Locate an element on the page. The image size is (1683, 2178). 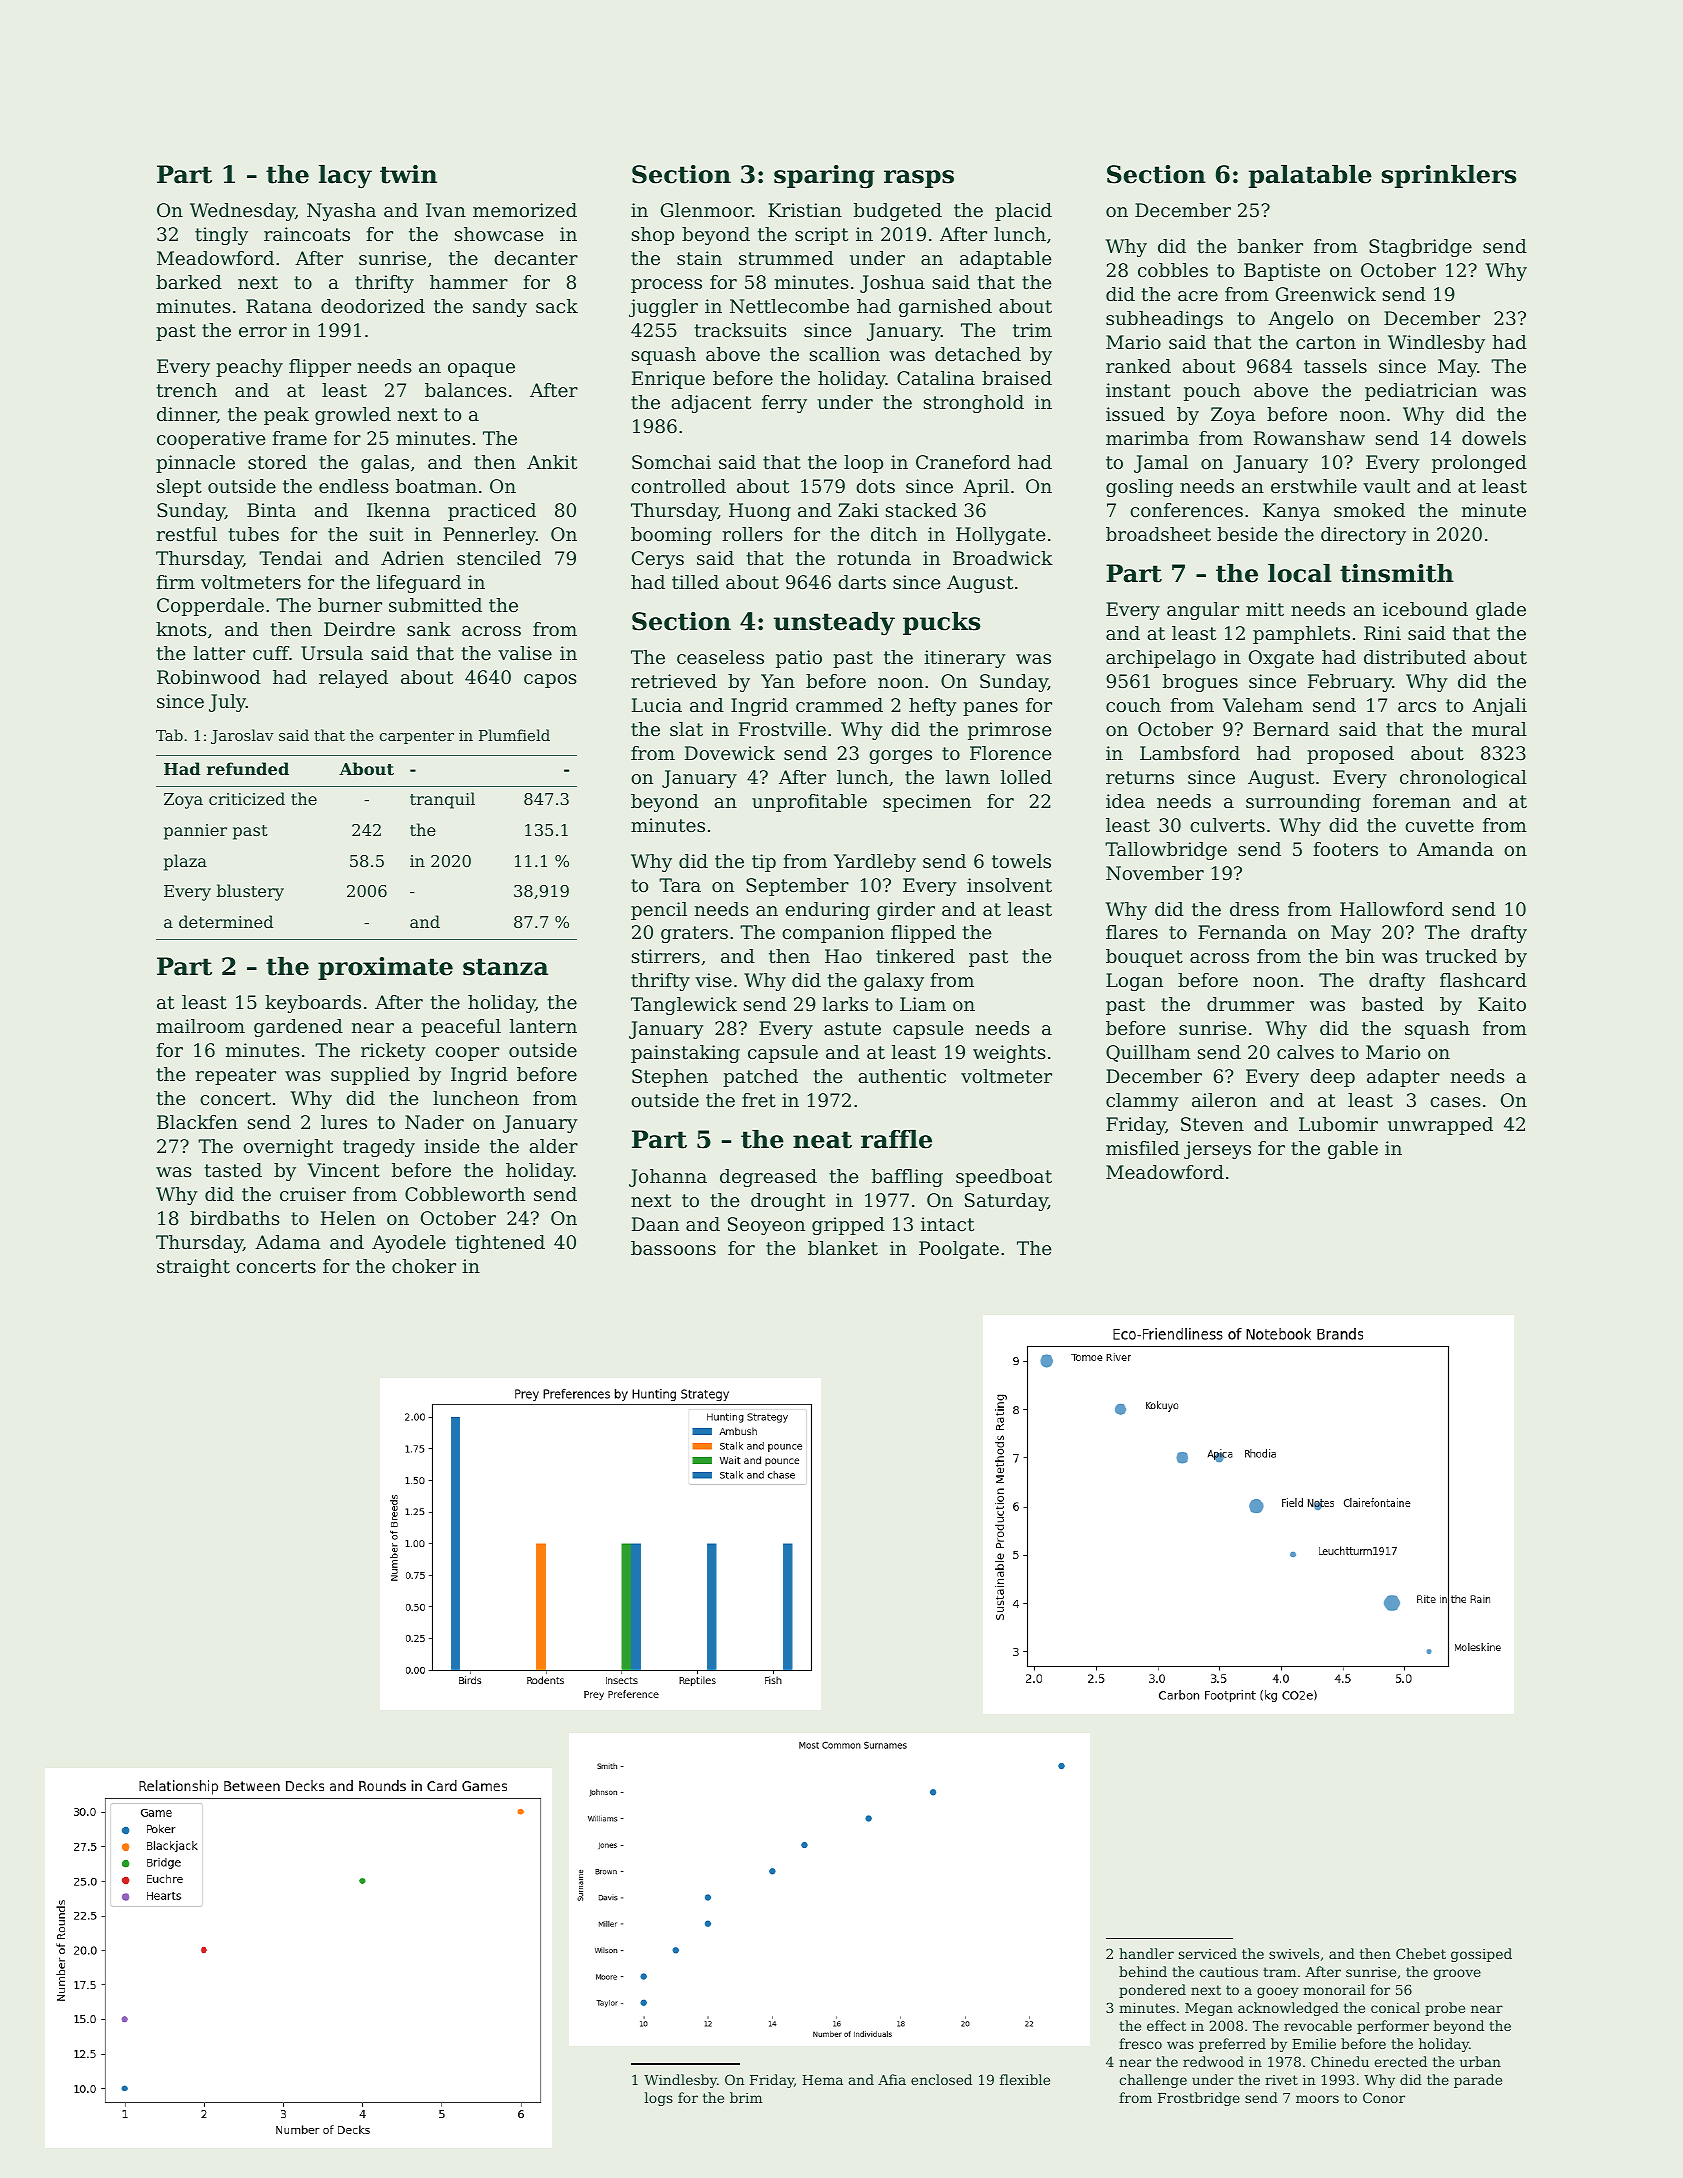
enclosed is located at coordinates (941, 2079).
